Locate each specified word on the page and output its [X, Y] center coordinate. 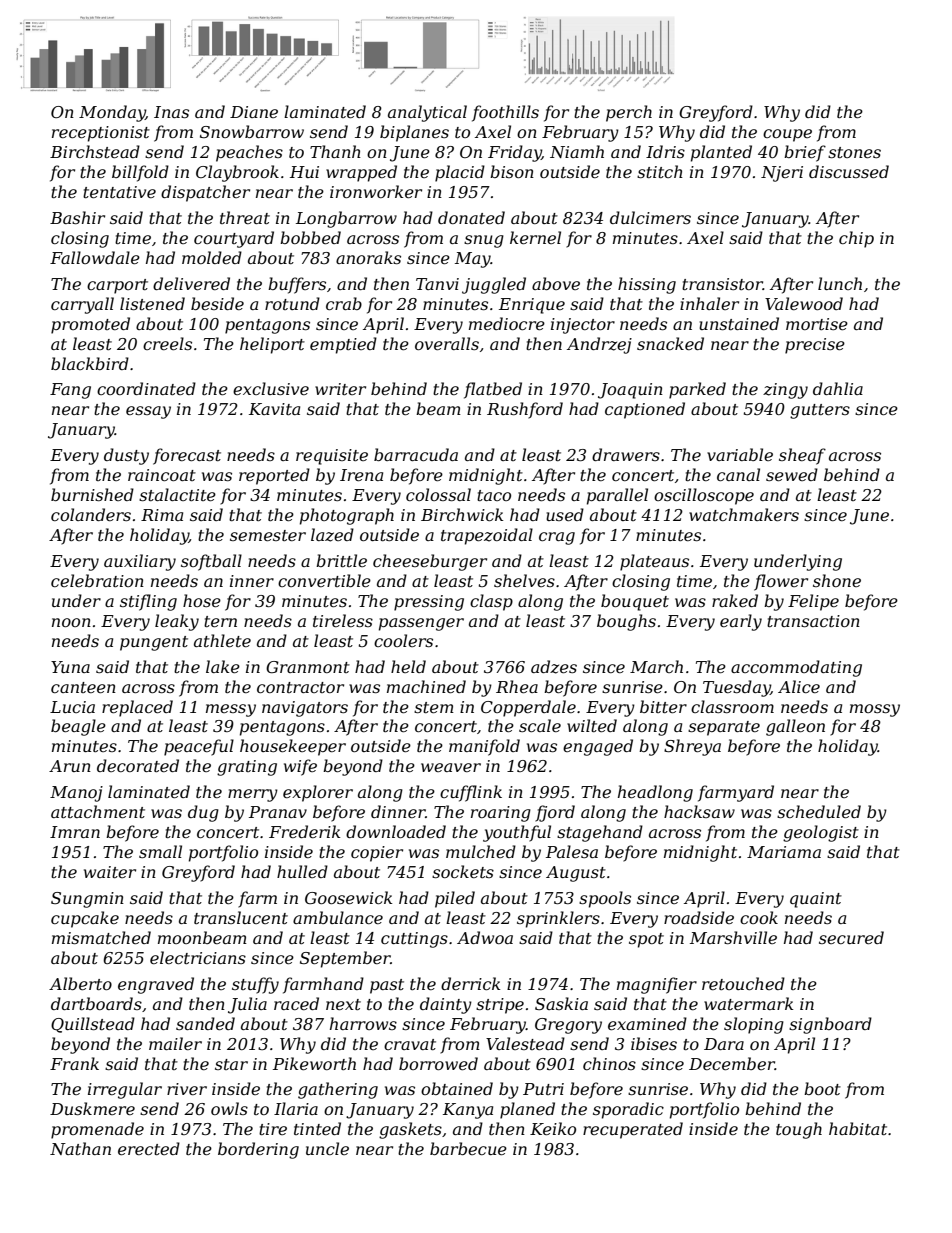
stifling [148, 602]
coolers [403, 640]
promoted [90, 325]
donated [471, 217]
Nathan [80, 1148]
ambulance [338, 917]
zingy [785, 391]
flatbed [493, 390]
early [741, 622]
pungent [154, 643]
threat [245, 217]
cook [759, 917]
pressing [429, 603]
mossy [875, 710]
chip [856, 239]
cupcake [85, 919]
